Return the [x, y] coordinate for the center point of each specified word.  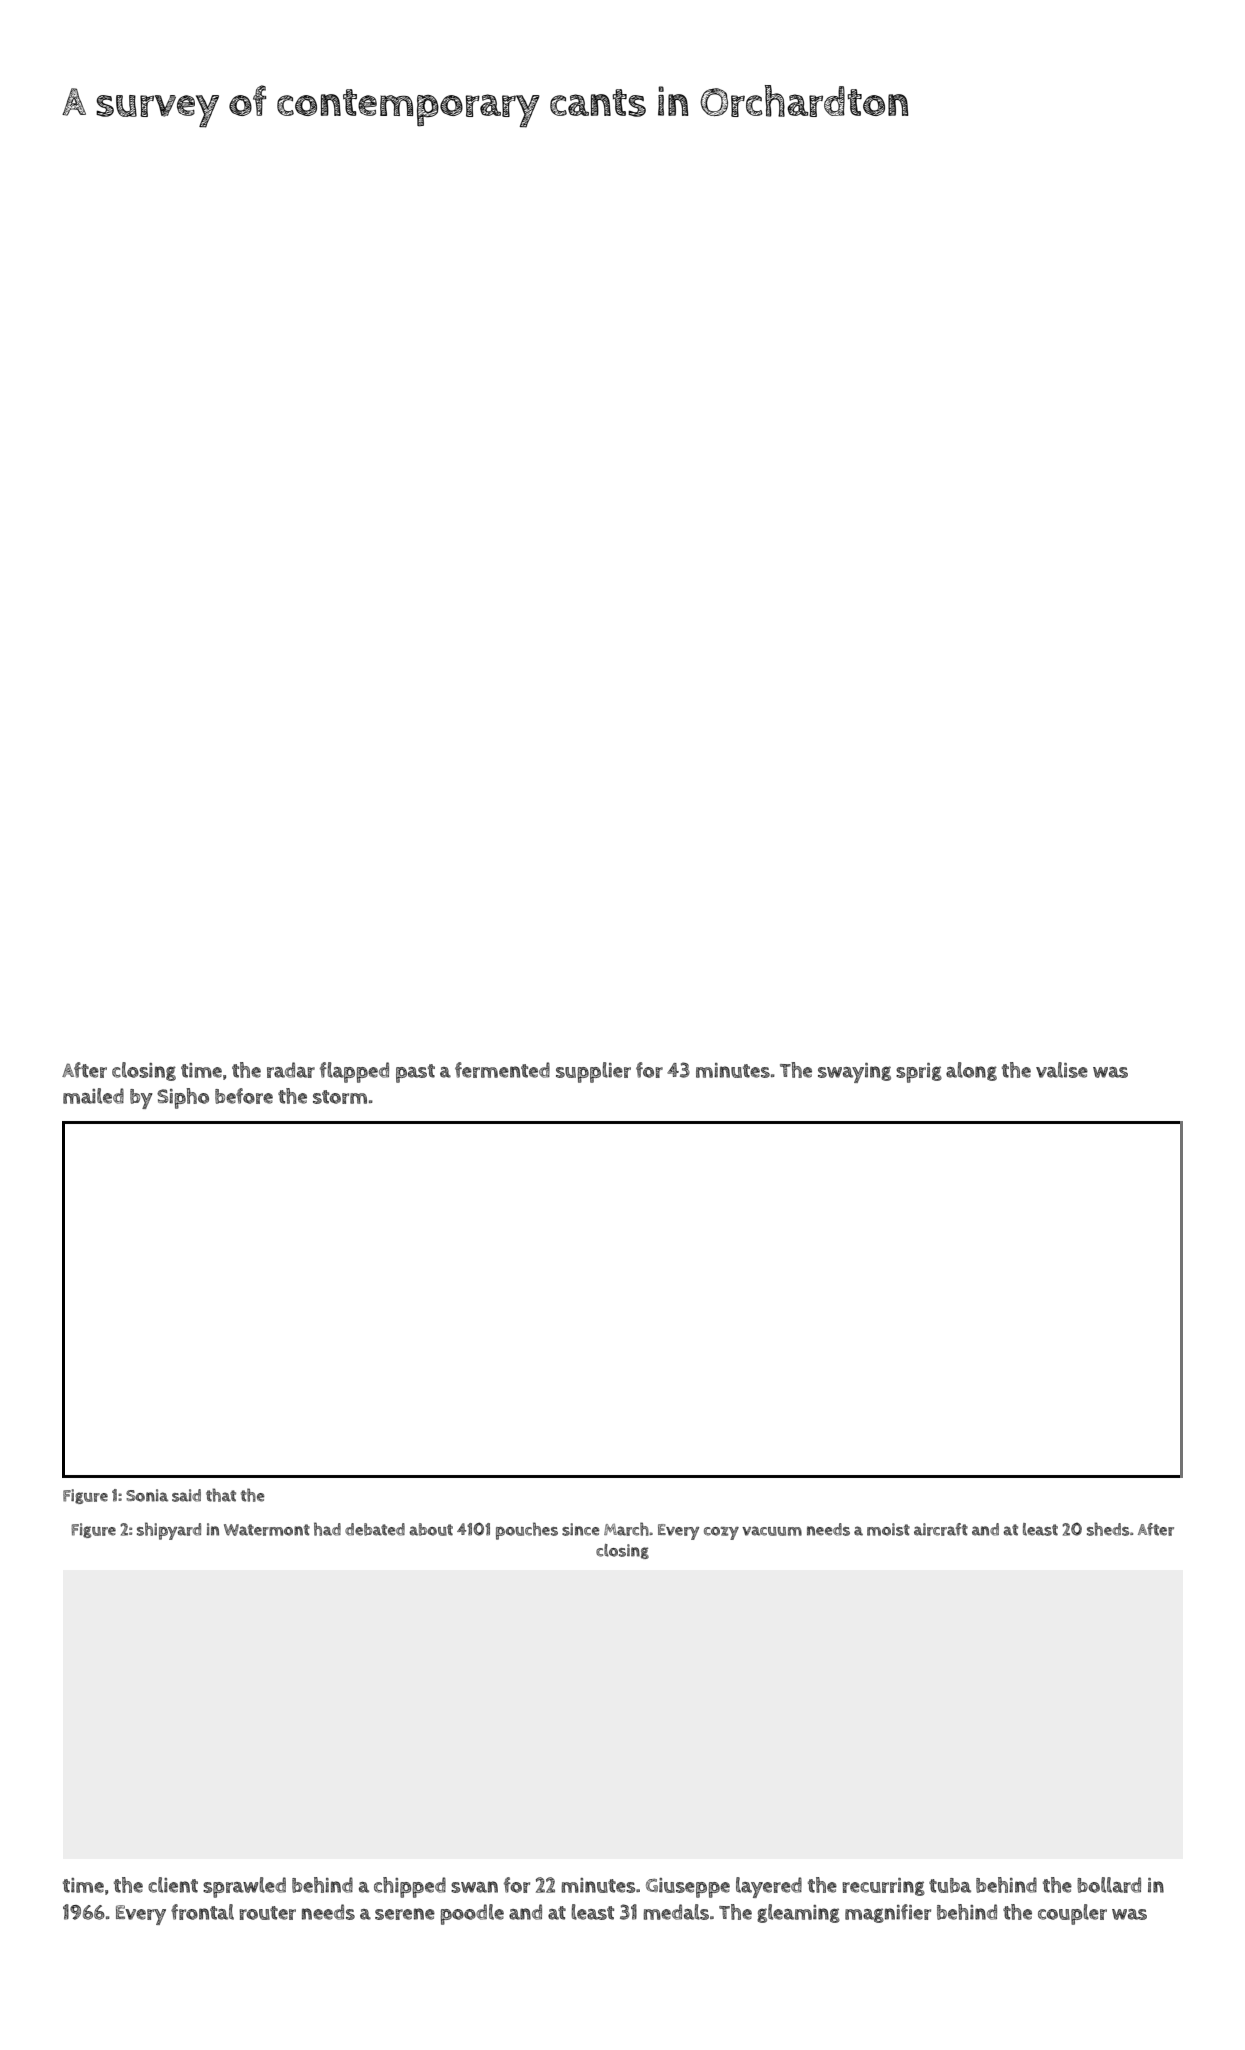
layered [769, 1887]
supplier [593, 1072]
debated [375, 1529]
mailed [93, 1096]
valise [1062, 1070]
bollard [1109, 1885]
